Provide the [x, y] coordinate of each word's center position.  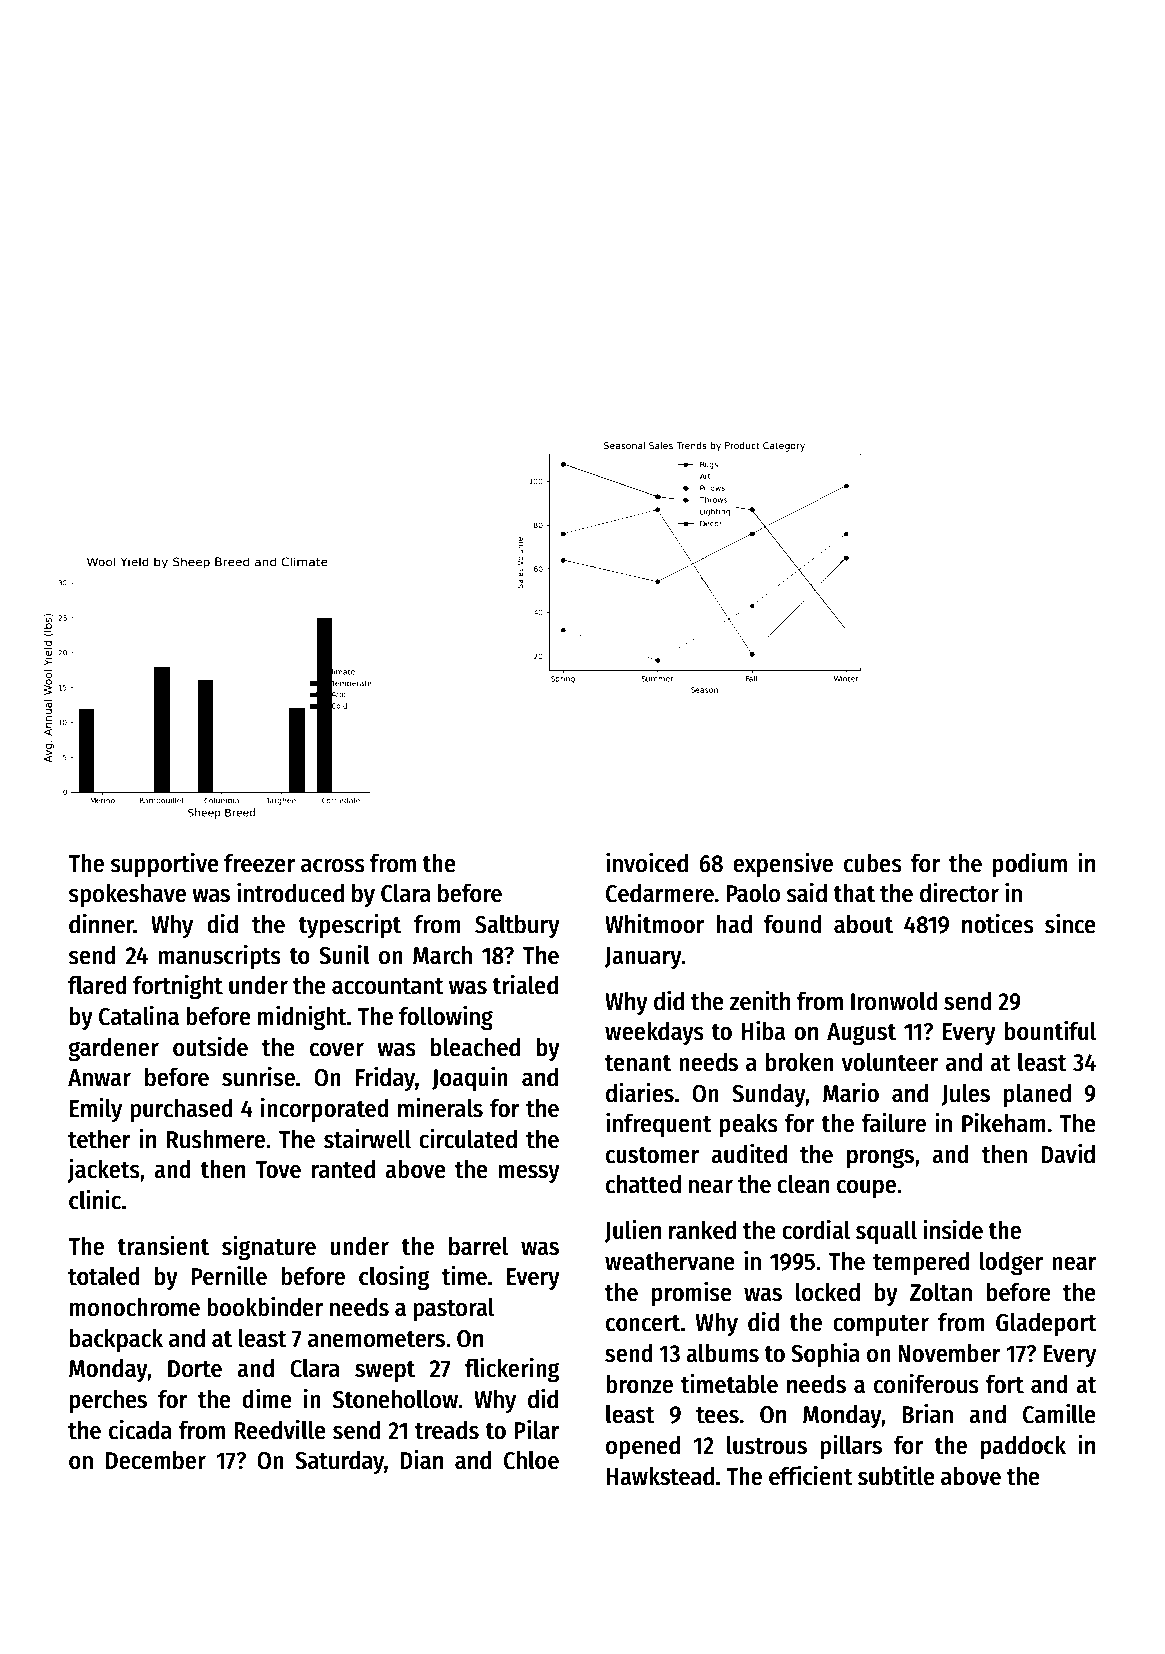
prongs [880, 1158]
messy [529, 1173]
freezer [259, 863]
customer [652, 1155]
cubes [873, 863]
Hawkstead [660, 1476]
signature [269, 1248]
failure [894, 1122]
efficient [811, 1475]
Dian [421, 1459]
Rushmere [216, 1139]
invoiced [647, 862]
